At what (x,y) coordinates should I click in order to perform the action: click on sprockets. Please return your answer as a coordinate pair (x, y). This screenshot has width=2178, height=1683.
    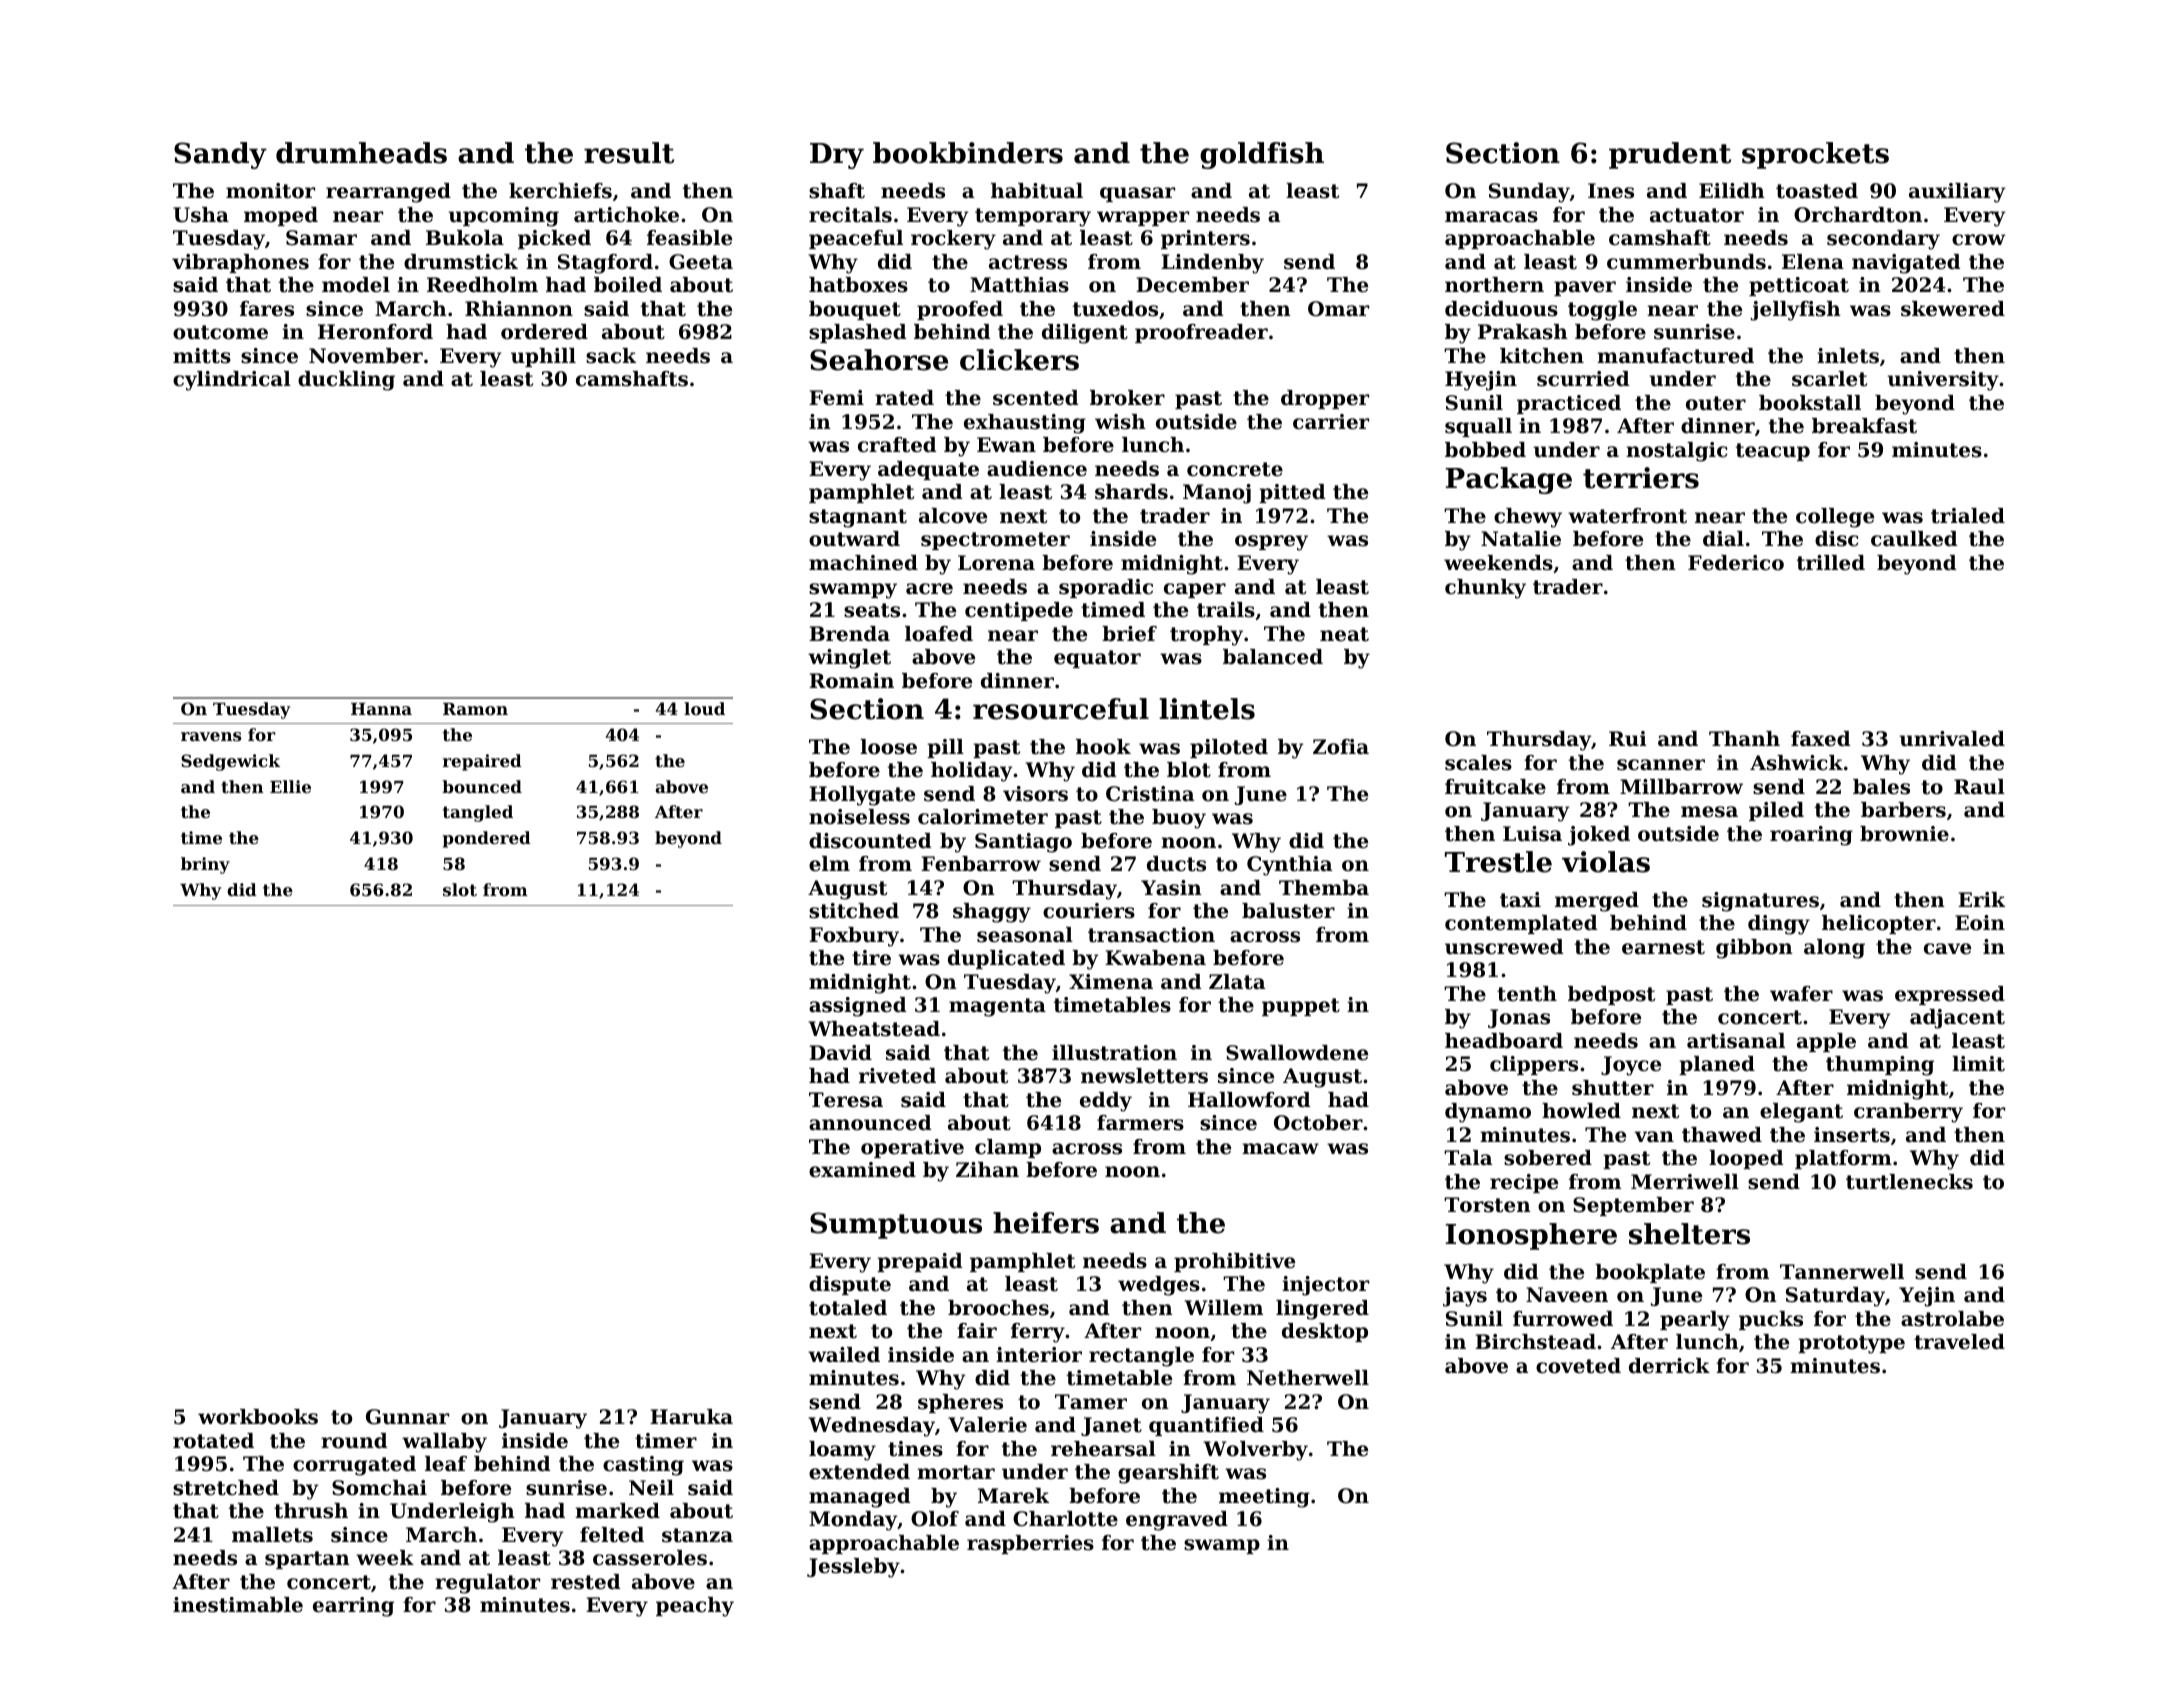
    Looking at the image, I should click on (1815, 155).
